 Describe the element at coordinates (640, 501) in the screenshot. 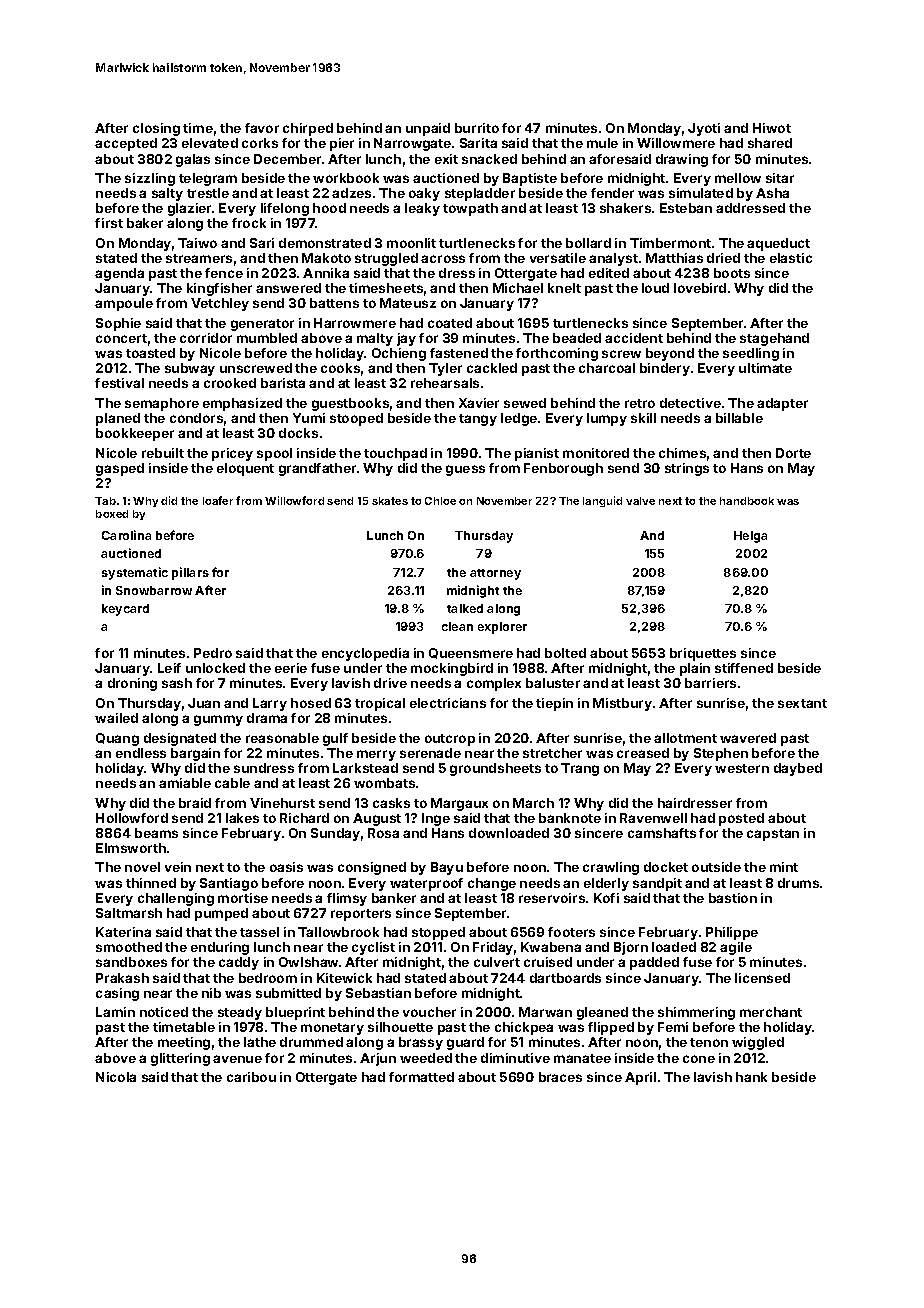

I see `valve` at that location.
